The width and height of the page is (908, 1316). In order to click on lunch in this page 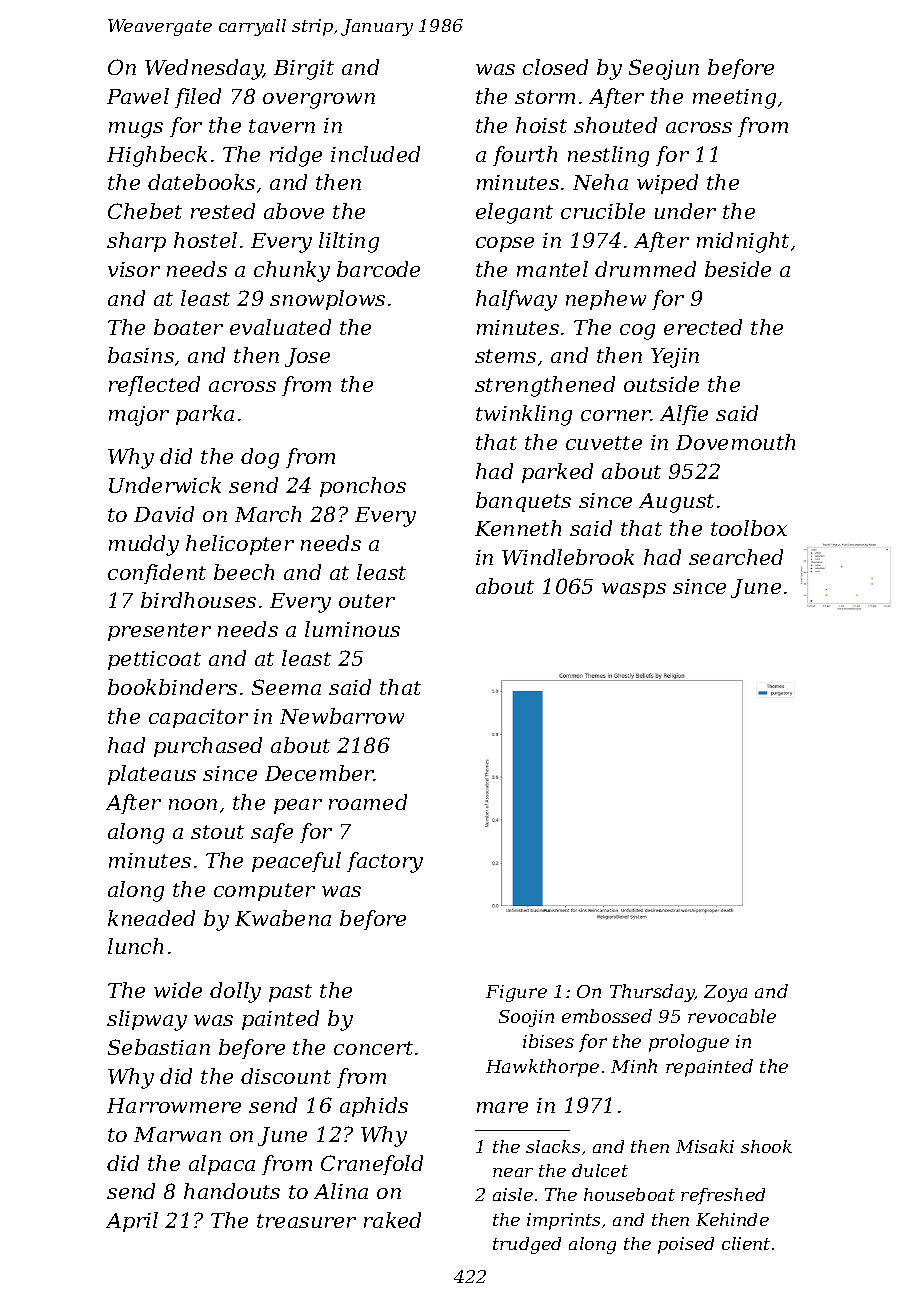, I will do `click(135, 946)`.
